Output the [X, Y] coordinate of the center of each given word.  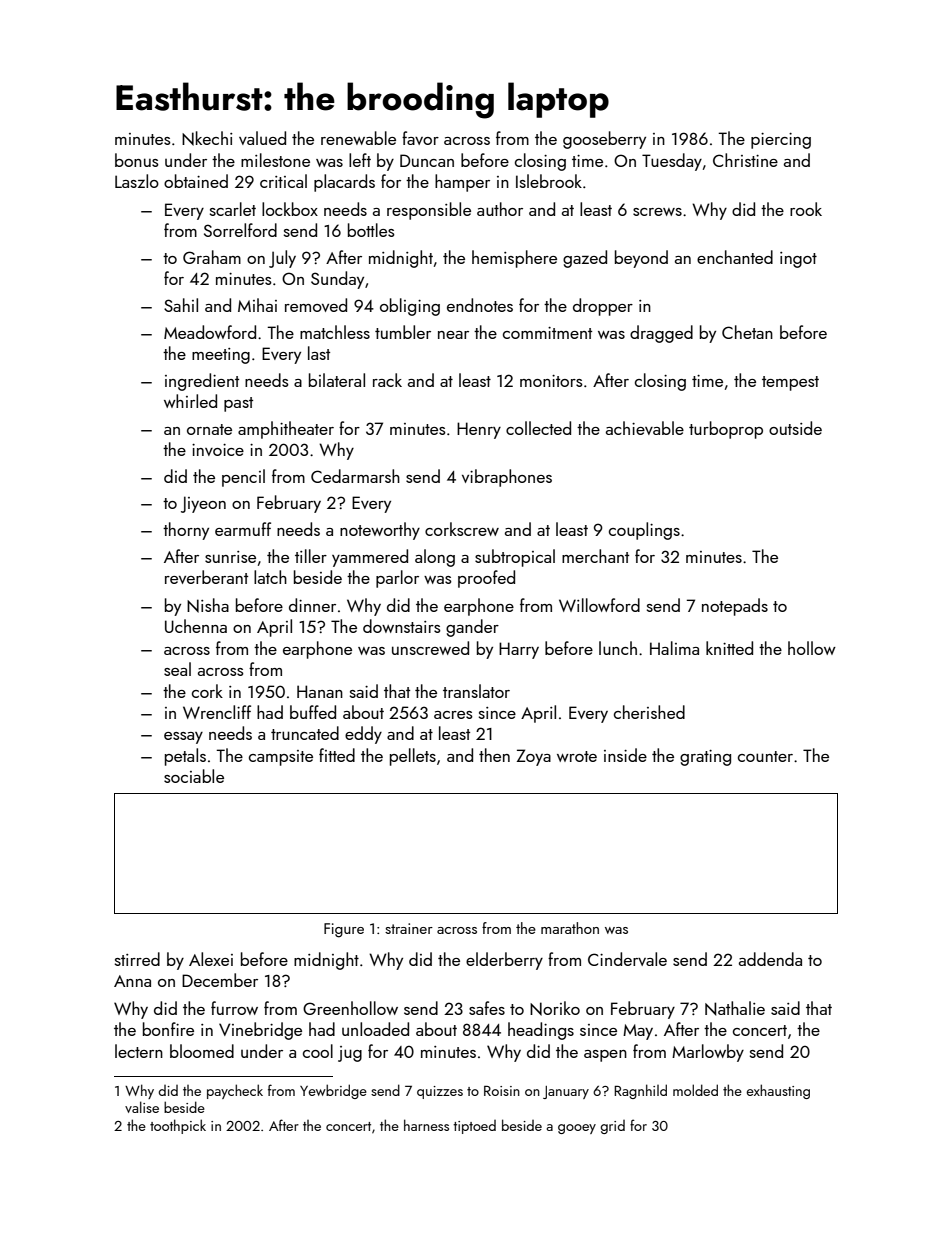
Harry [519, 650]
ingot [798, 260]
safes [487, 1008]
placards [344, 183]
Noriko [555, 1008]
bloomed [202, 1051]
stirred [137, 959]
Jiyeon [203, 504]
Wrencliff [217, 712]
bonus [137, 160]
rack [387, 380]
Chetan [747, 332]
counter [765, 756]
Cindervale [627, 959]
